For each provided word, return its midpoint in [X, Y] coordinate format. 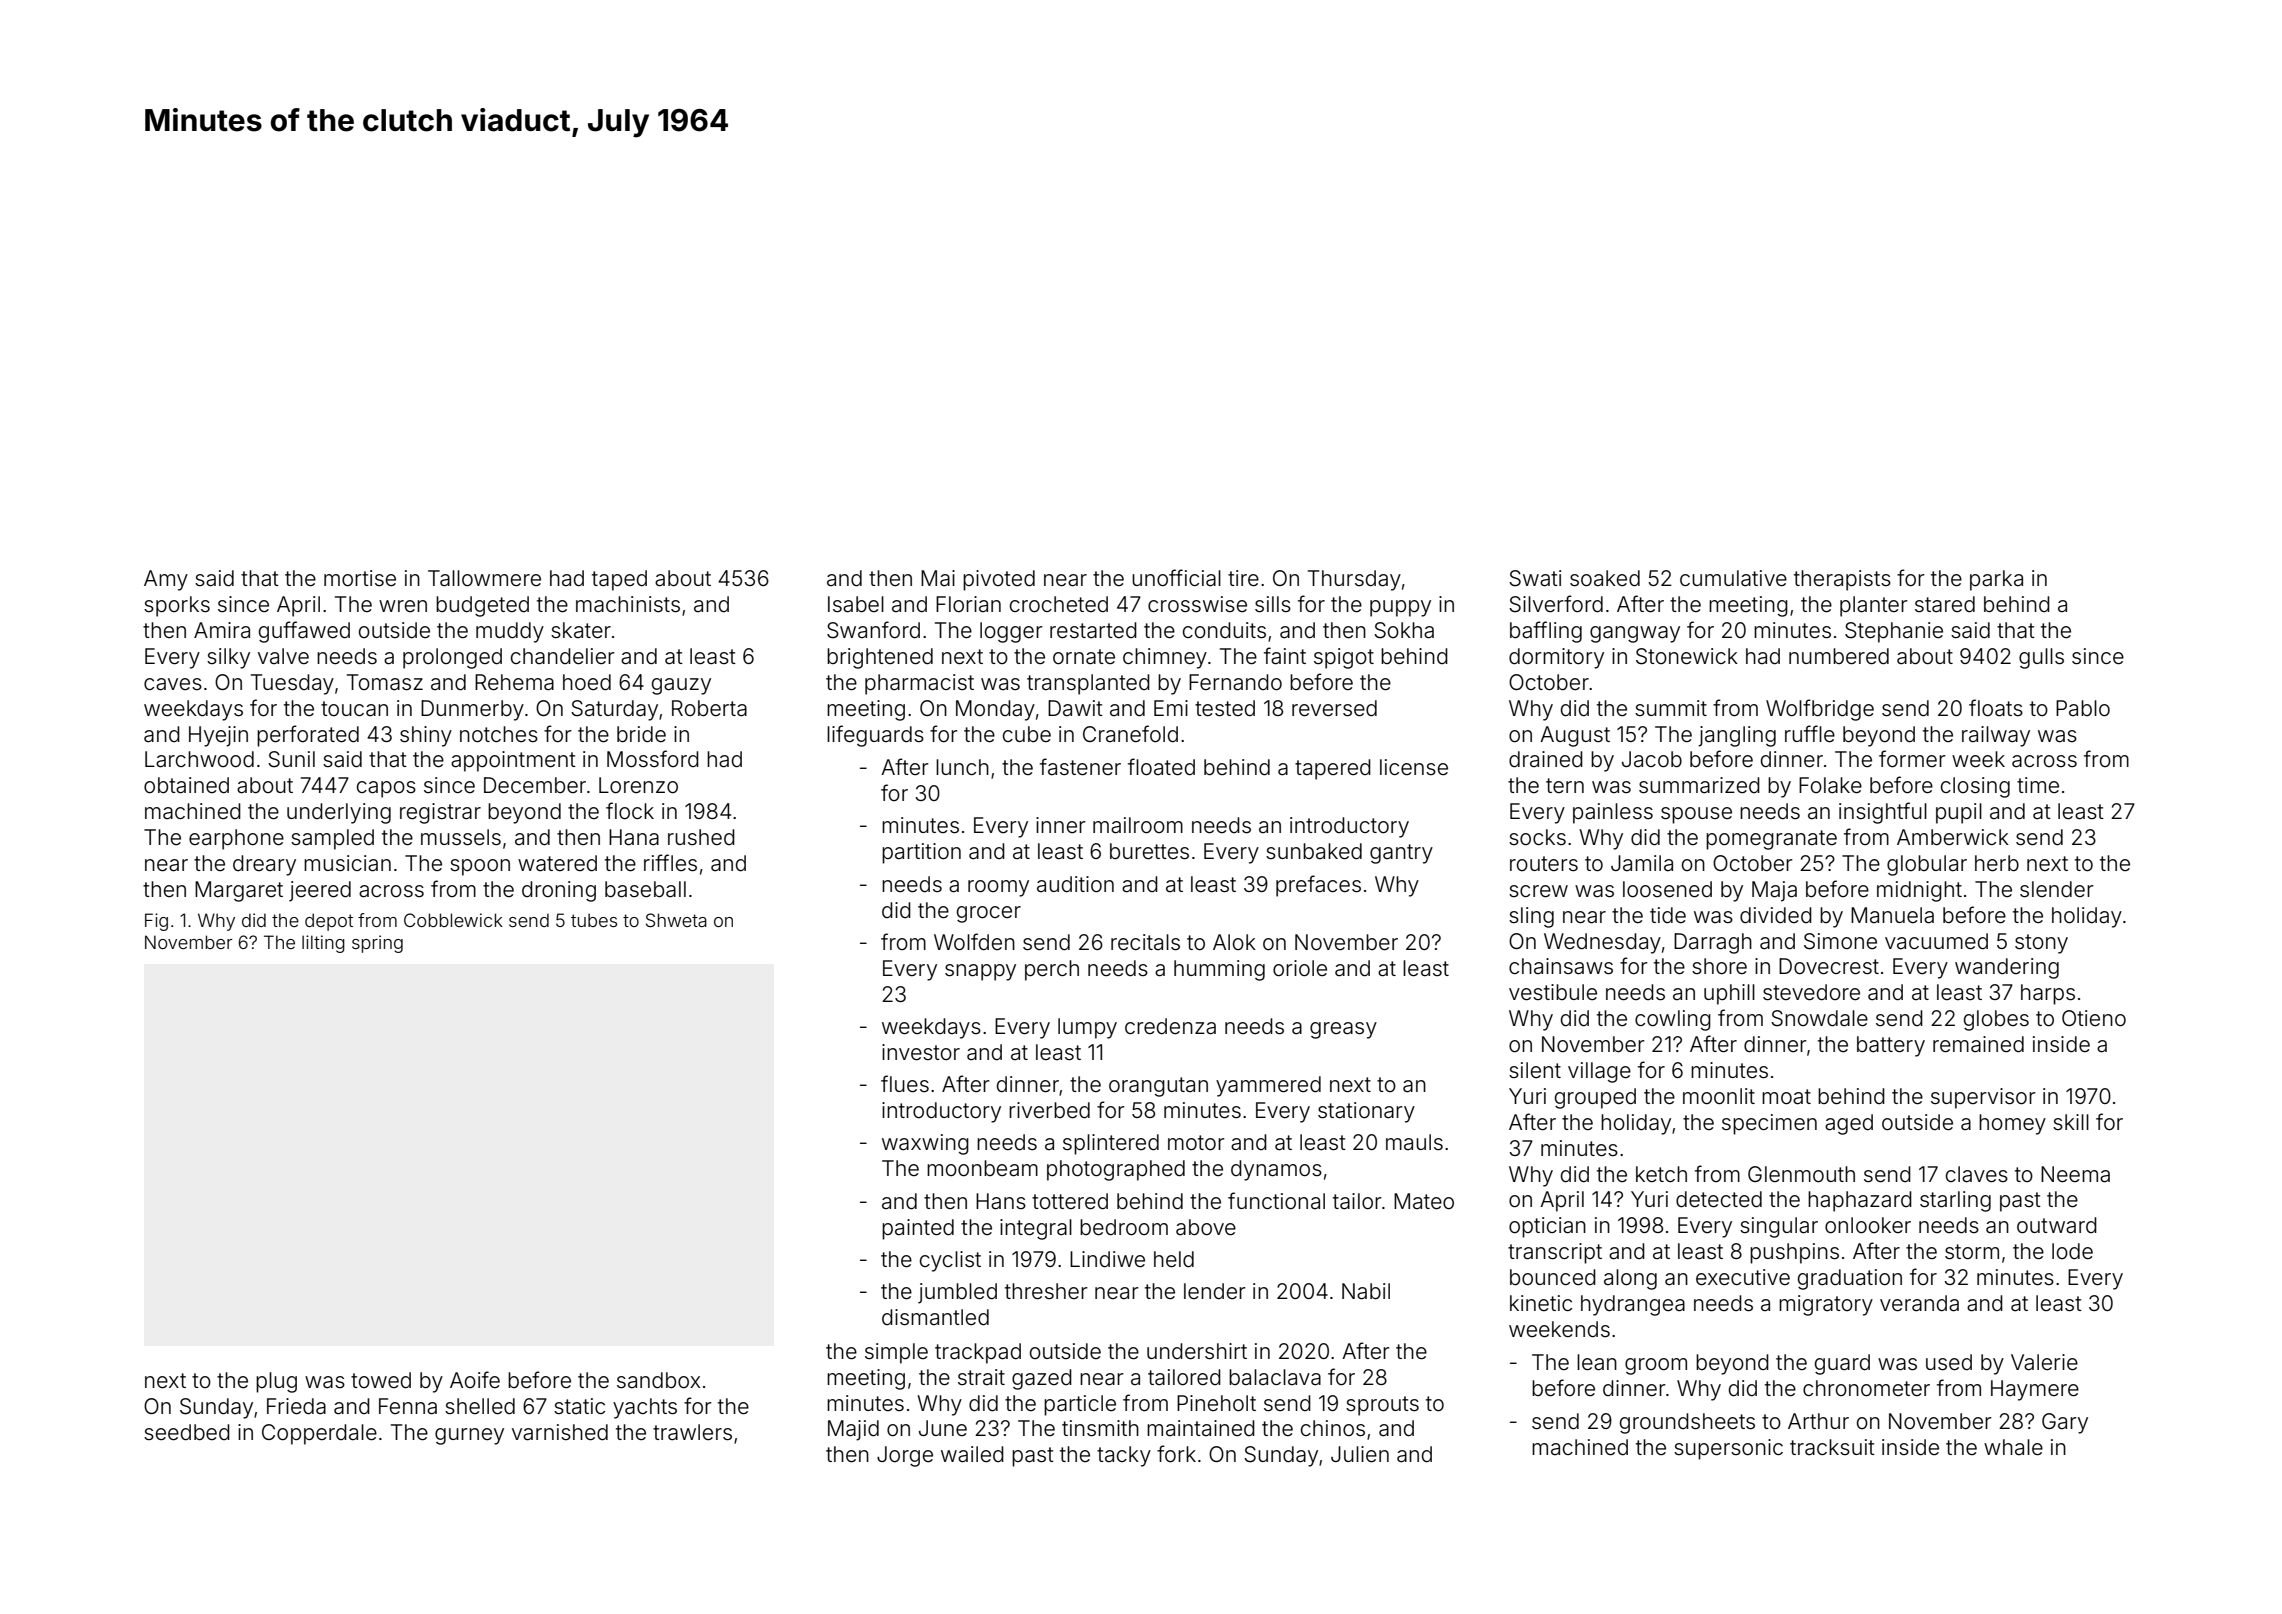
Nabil [1366, 1291]
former [1912, 759]
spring [377, 944]
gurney [469, 1436]
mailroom [1138, 825]
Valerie [2044, 1362]
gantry [1401, 854]
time [2038, 785]
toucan [354, 709]
